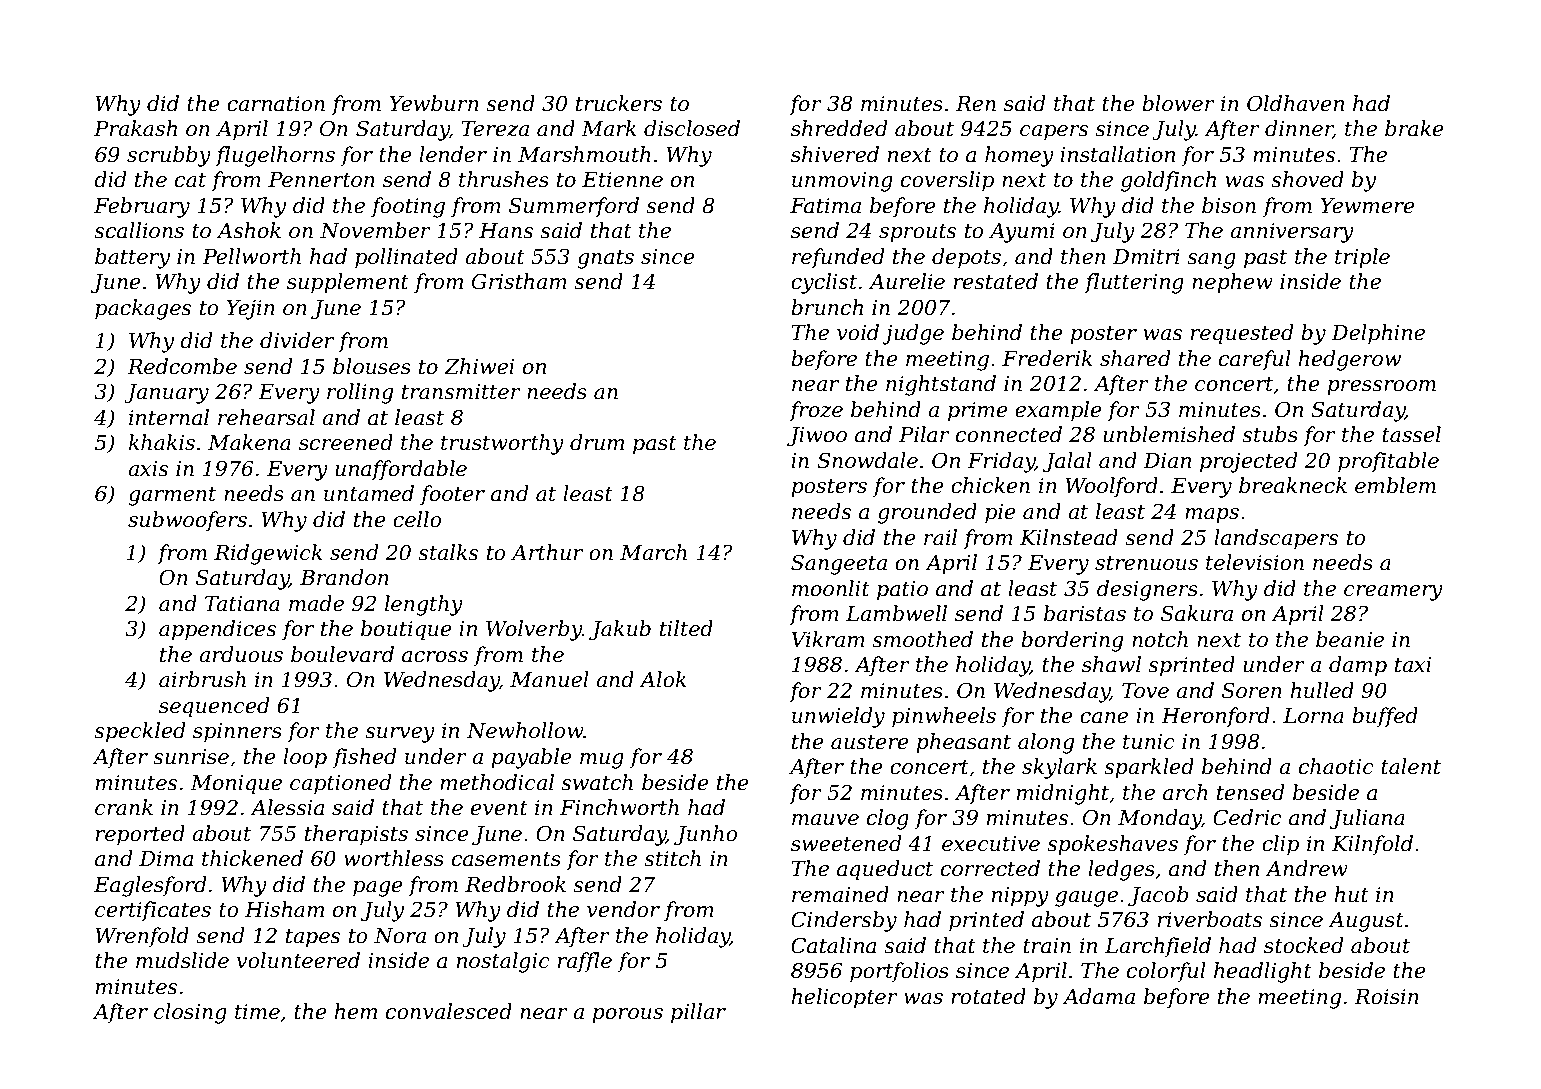  What do you see at coordinates (1414, 128) in the document?
I see `brake` at bounding box center [1414, 128].
